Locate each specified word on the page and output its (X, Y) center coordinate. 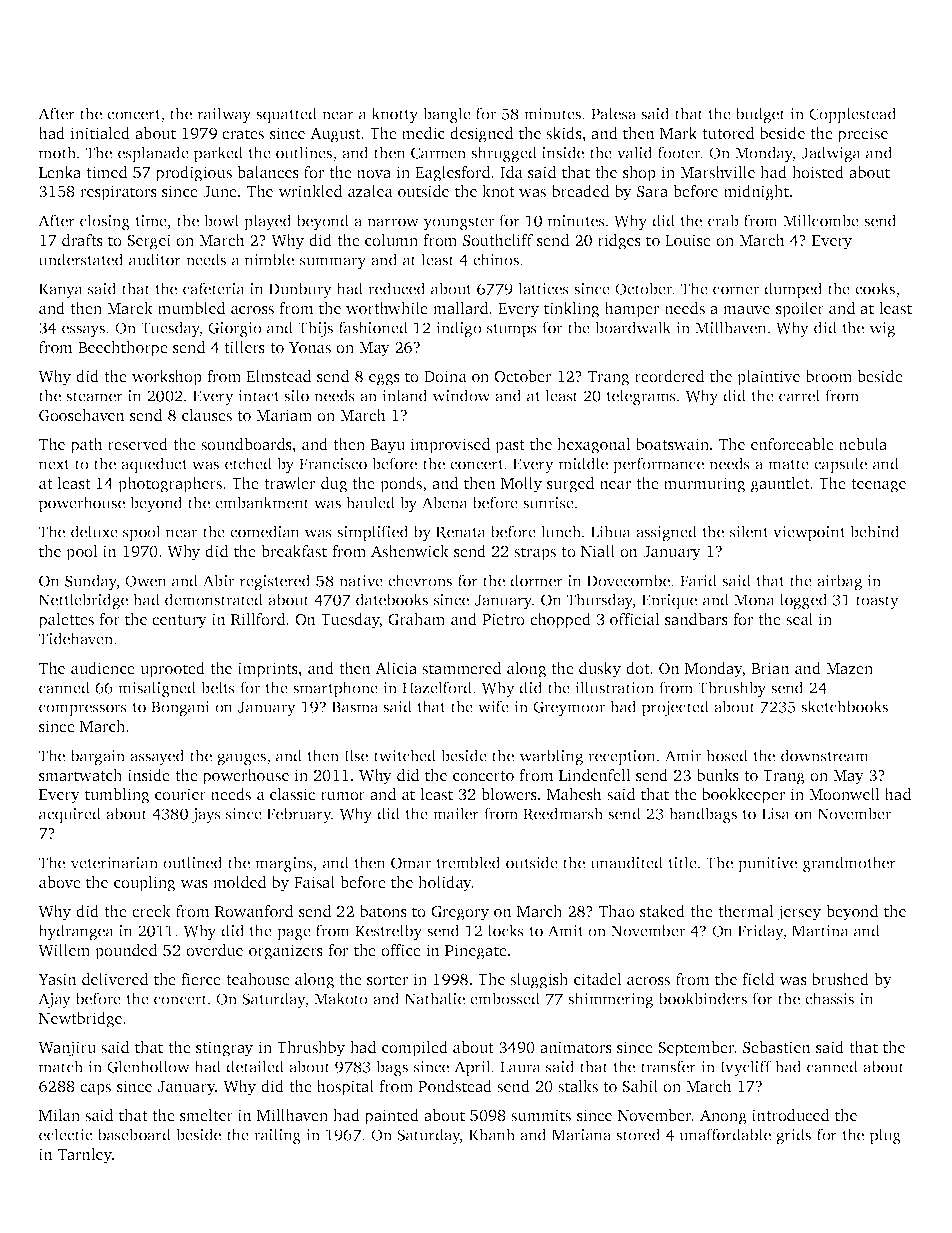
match (61, 1066)
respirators (118, 193)
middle (583, 463)
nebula (863, 444)
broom (828, 376)
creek (151, 911)
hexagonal (594, 446)
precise (863, 135)
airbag (840, 582)
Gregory (460, 913)
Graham (416, 619)
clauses (207, 415)
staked (662, 911)
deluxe (94, 531)
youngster (458, 223)
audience (103, 668)
